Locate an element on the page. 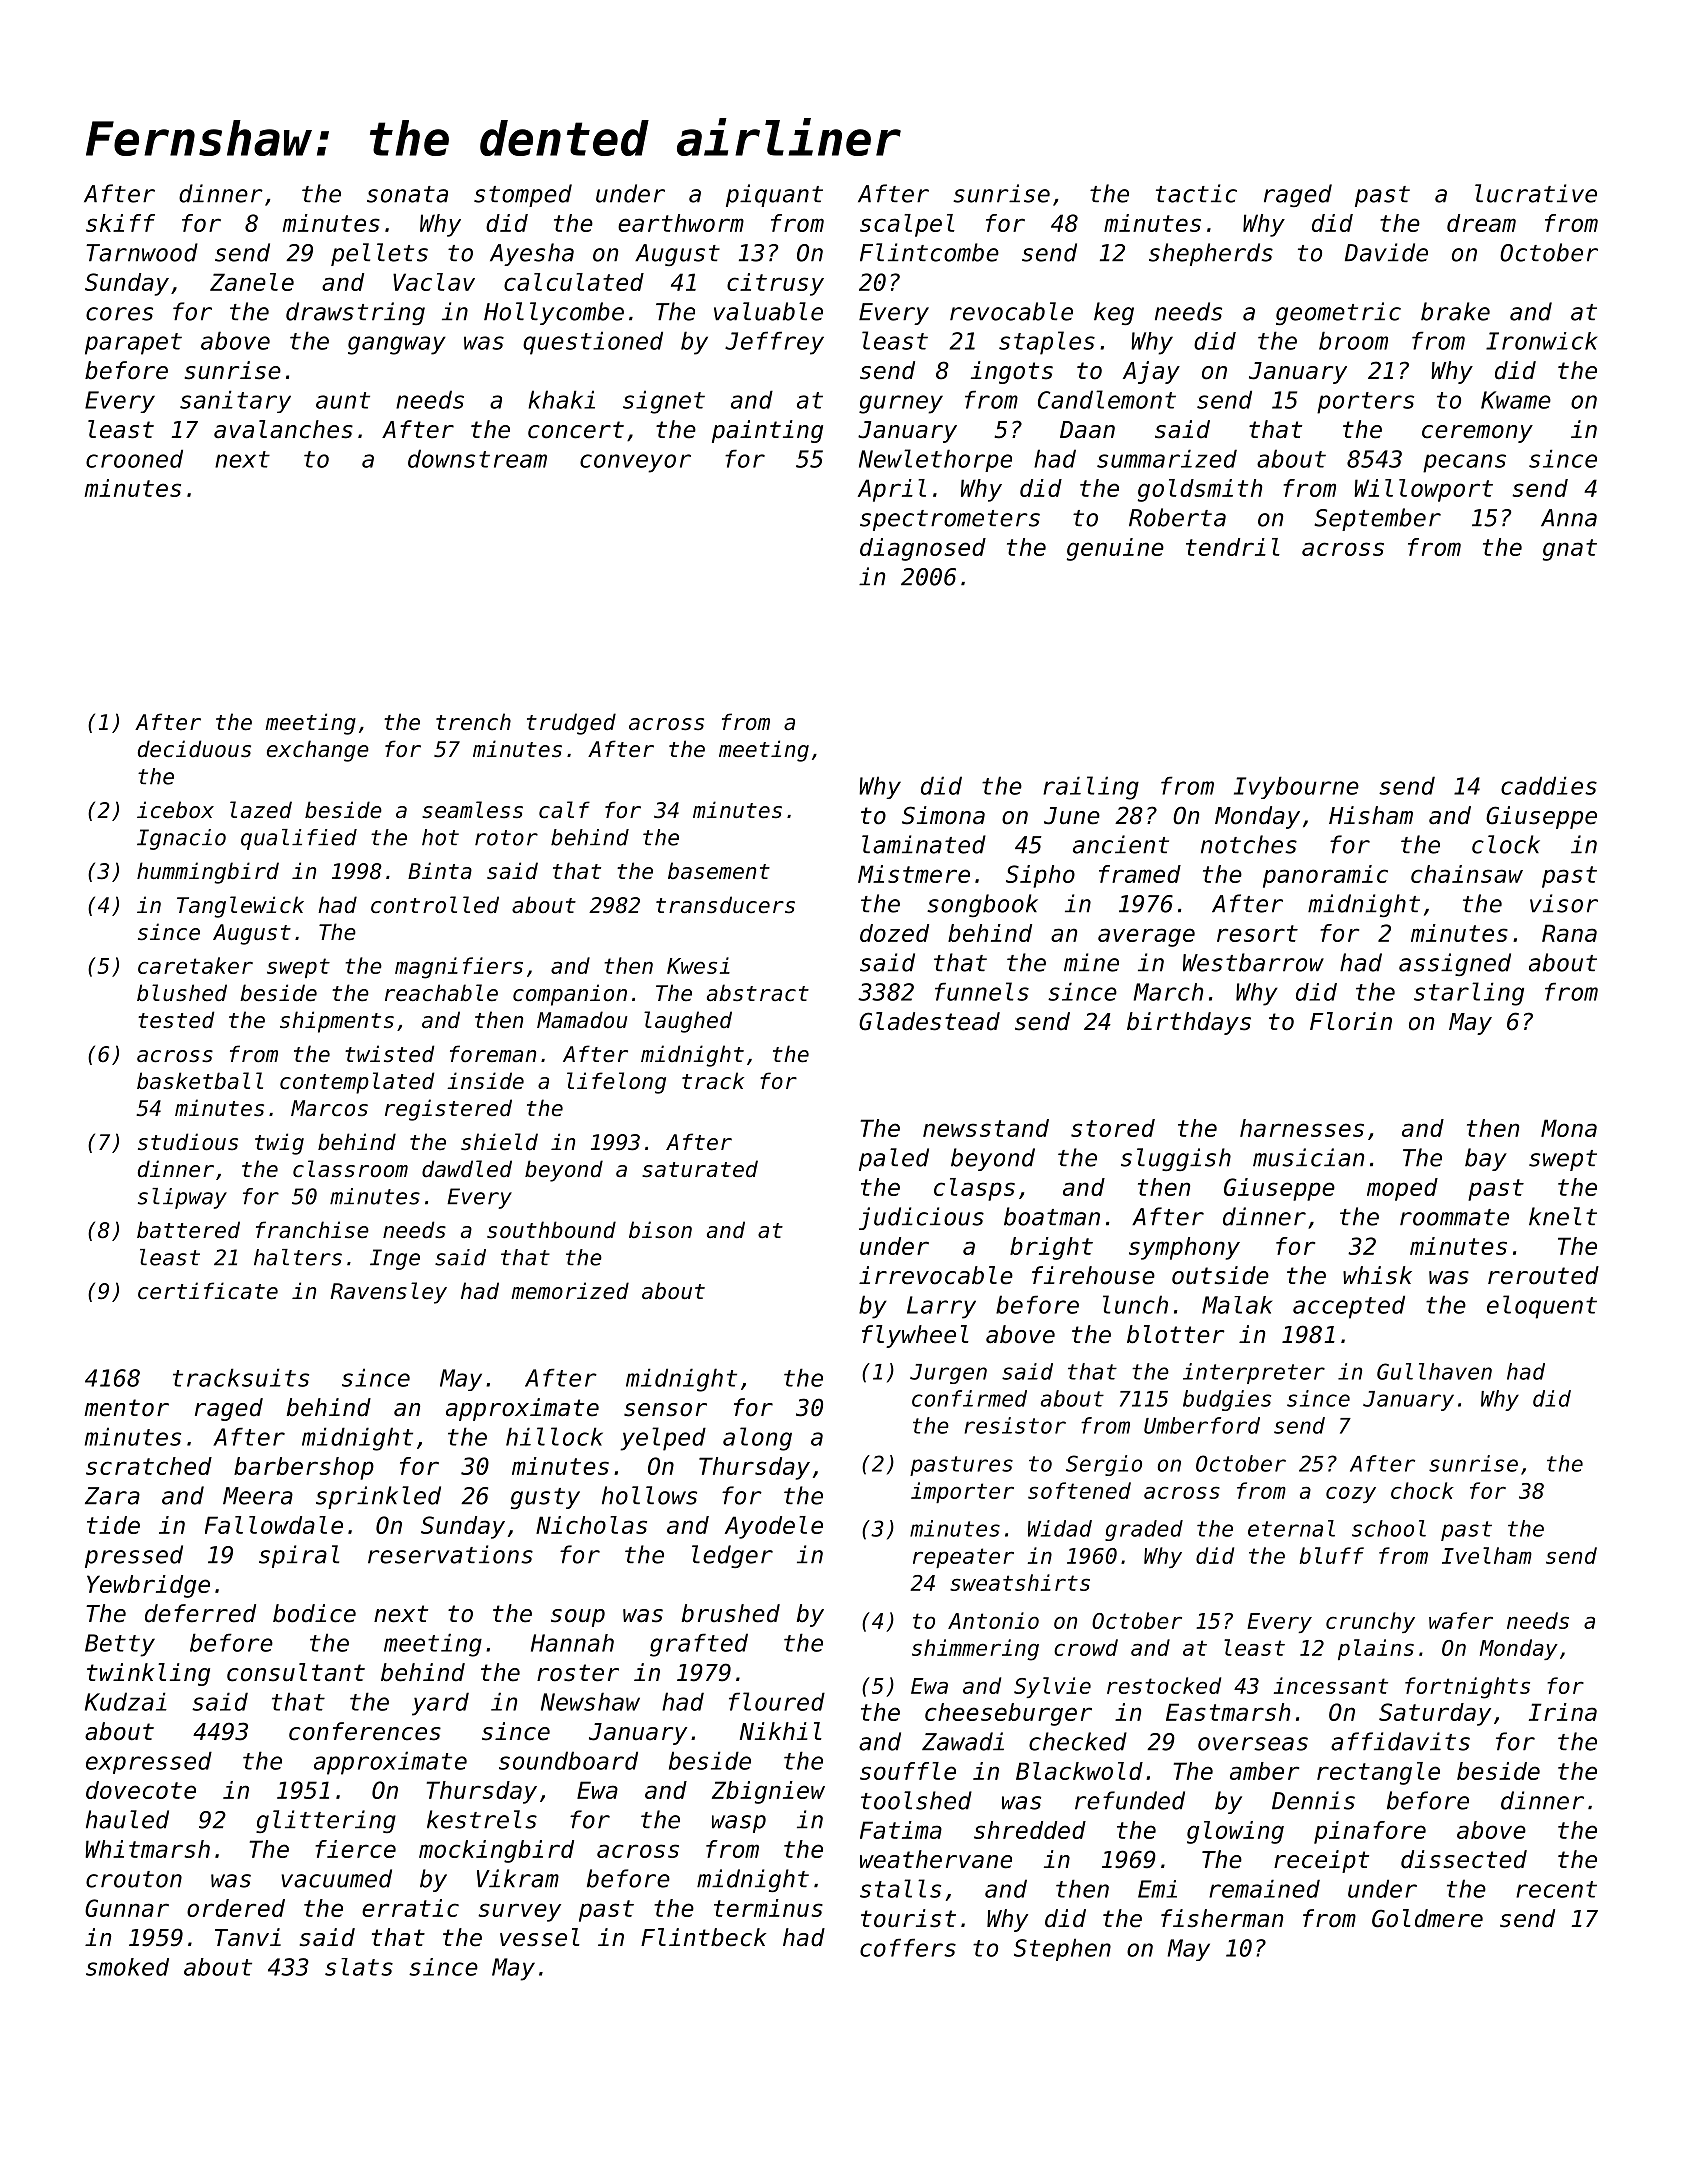 Image resolution: width=1683 pixels, height=2178 pixels. Betty is located at coordinates (120, 1645).
